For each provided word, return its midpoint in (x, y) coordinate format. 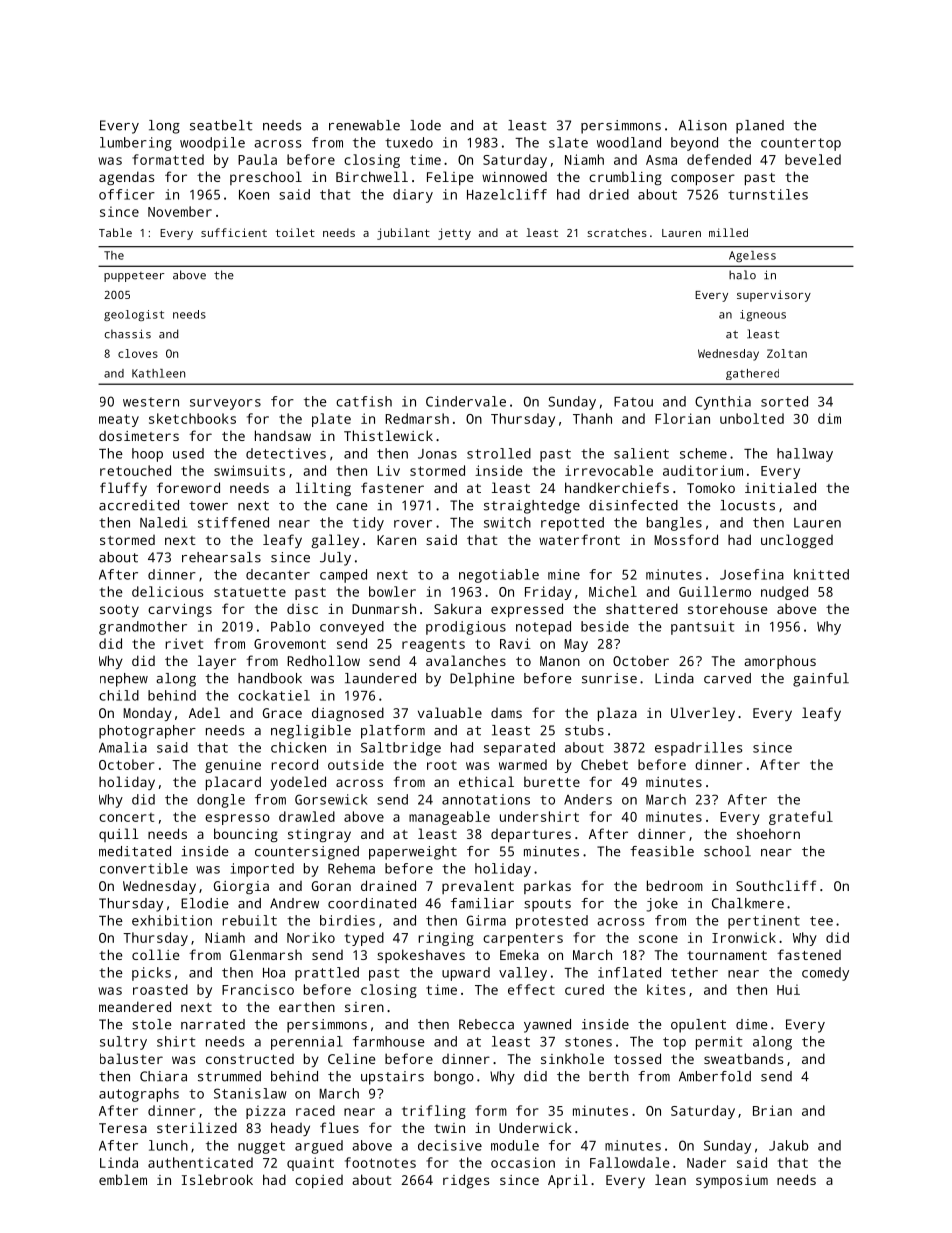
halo (742, 275)
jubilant (403, 234)
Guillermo (715, 591)
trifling (434, 1112)
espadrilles (699, 749)
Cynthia (723, 403)
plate (331, 420)
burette (552, 781)
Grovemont (290, 644)
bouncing (246, 835)
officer (127, 194)
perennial (307, 1043)
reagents (433, 645)
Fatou (633, 402)
